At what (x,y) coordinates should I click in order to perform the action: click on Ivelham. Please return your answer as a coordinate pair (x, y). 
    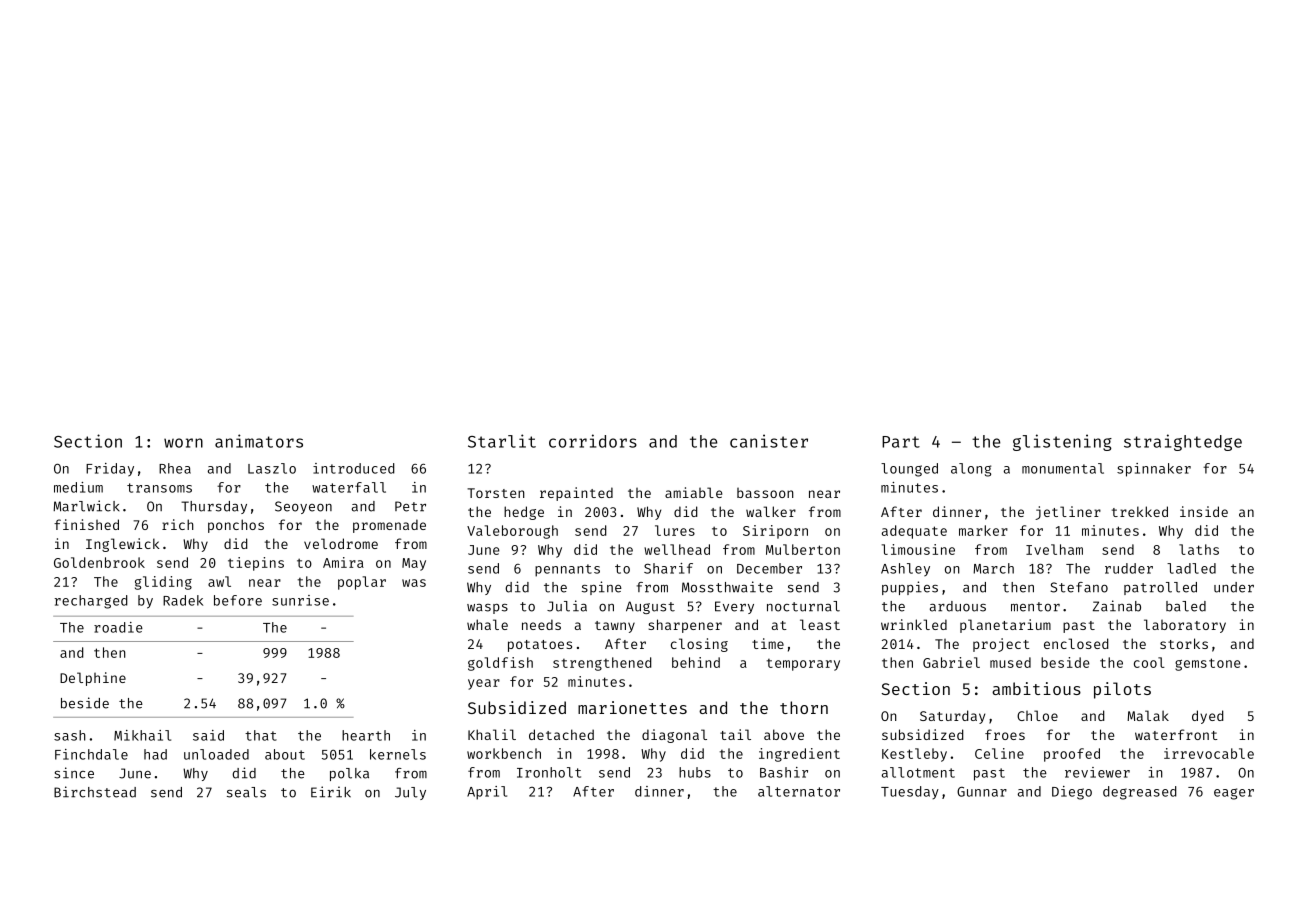
    Looking at the image, I should click on (1054, 549).
